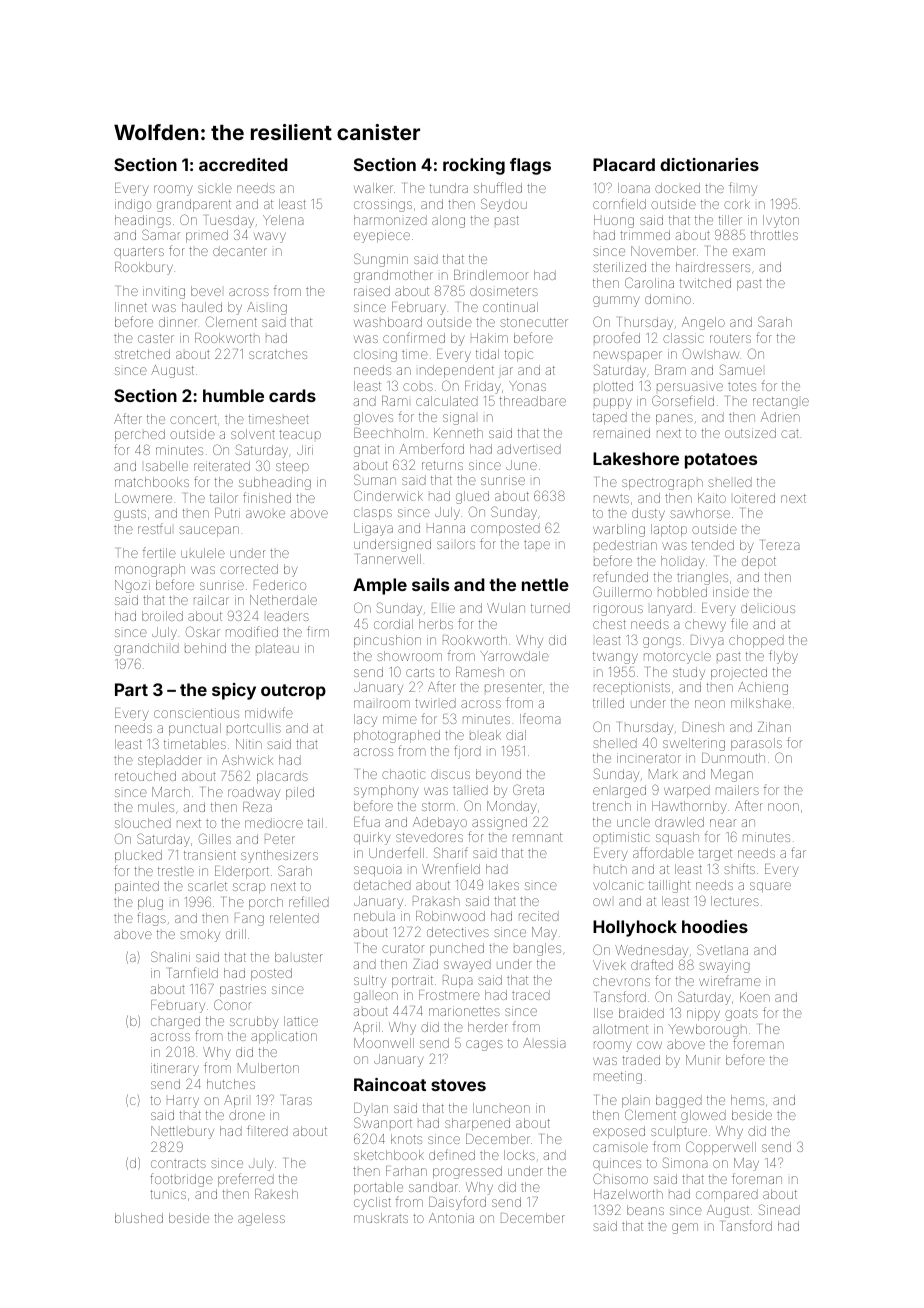  What do you see at coordinates (756, 744) in the screenshot?
I see `parasols` at bounding box center [756, 744].
